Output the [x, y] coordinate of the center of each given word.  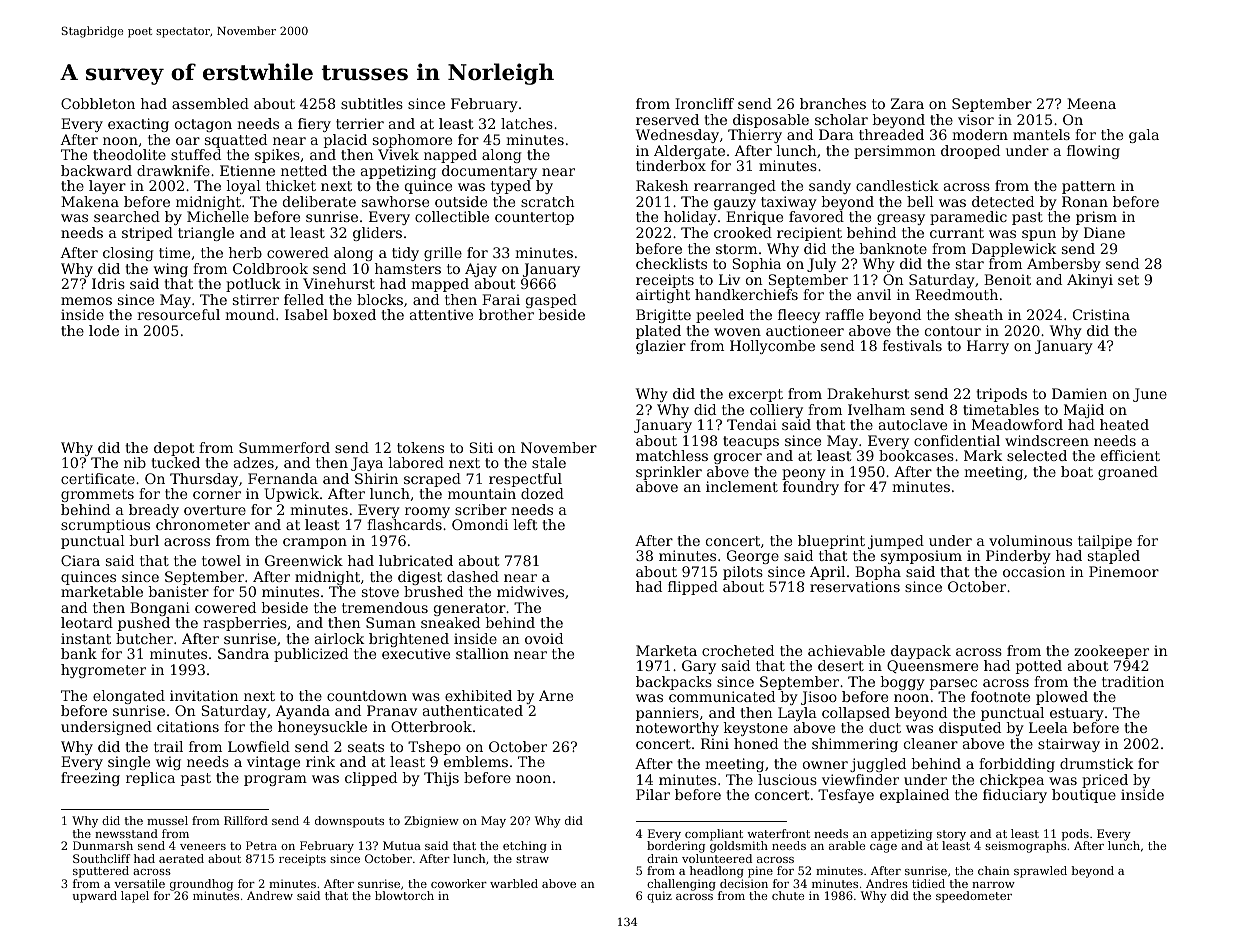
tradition [1133, 681]
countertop [534, 218]
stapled [1114, 557]
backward [96, 170]
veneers [203, 847]
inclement [742, 486]
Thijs [441, 779]
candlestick [897, 185]
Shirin [376, 478]
